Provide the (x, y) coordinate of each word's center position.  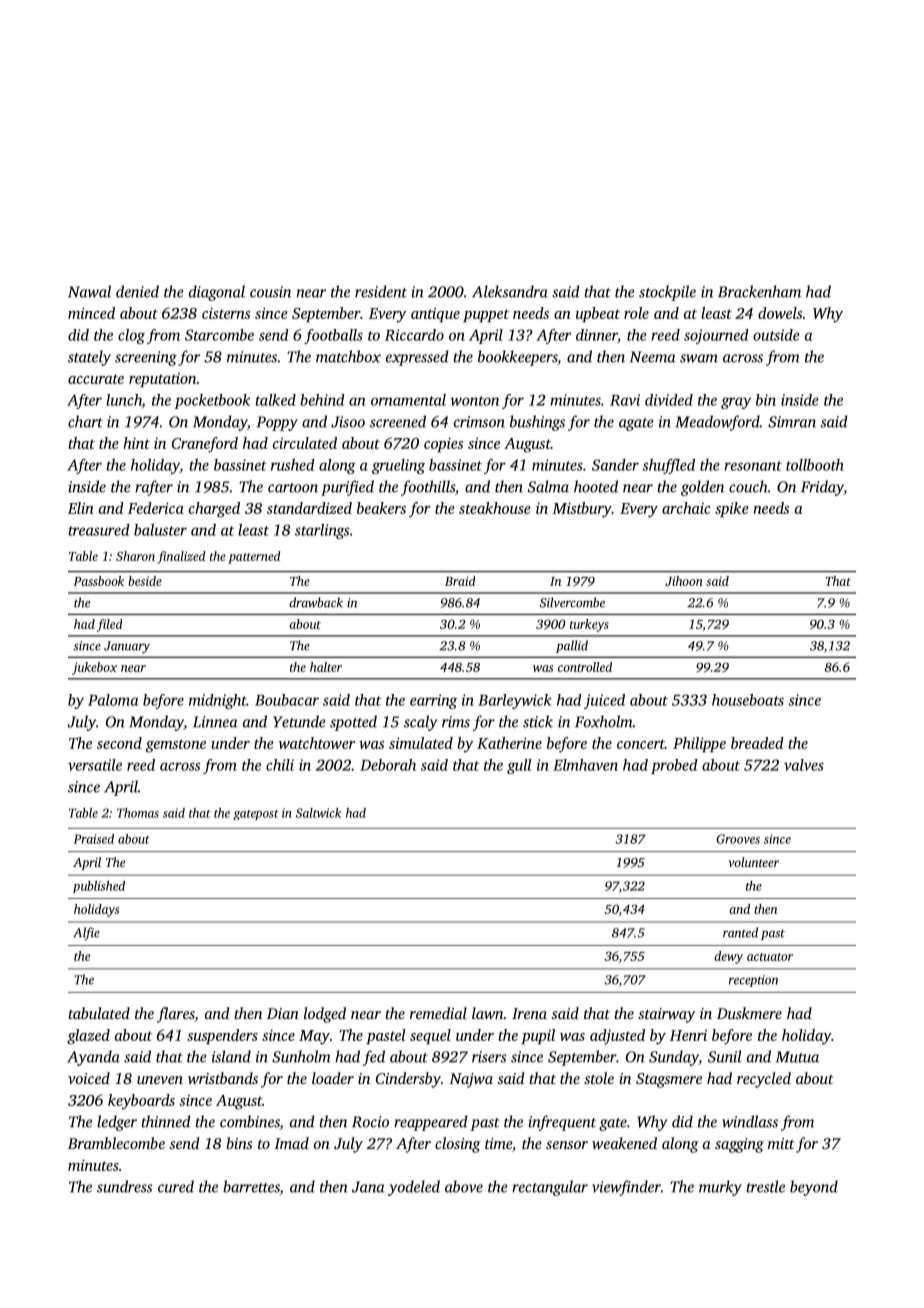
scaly (420, 723)
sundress (124, 1186)
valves (804, 765)
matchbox (348, 356)
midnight (218, 701)
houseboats (748, 700)
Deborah (388, 765)
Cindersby (408, 1080)
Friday (822, 488)
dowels (780, 313)
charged (214, 510)
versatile (95, 765)
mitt (781, 1143)
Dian (283, 1013)
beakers (381, 508)
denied (137, 291)
